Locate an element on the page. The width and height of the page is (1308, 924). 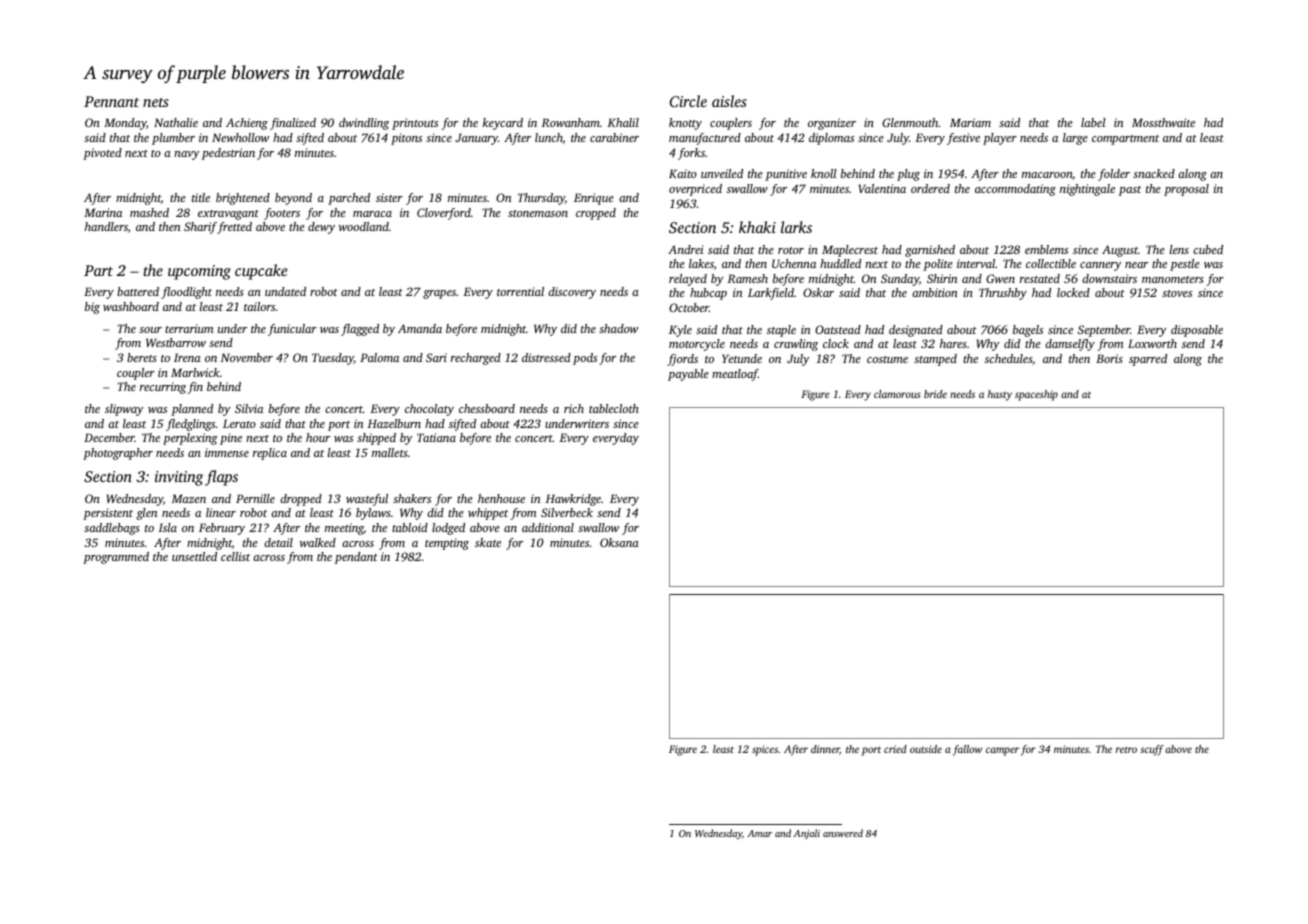
September is located at coordinates (1104, 331).
